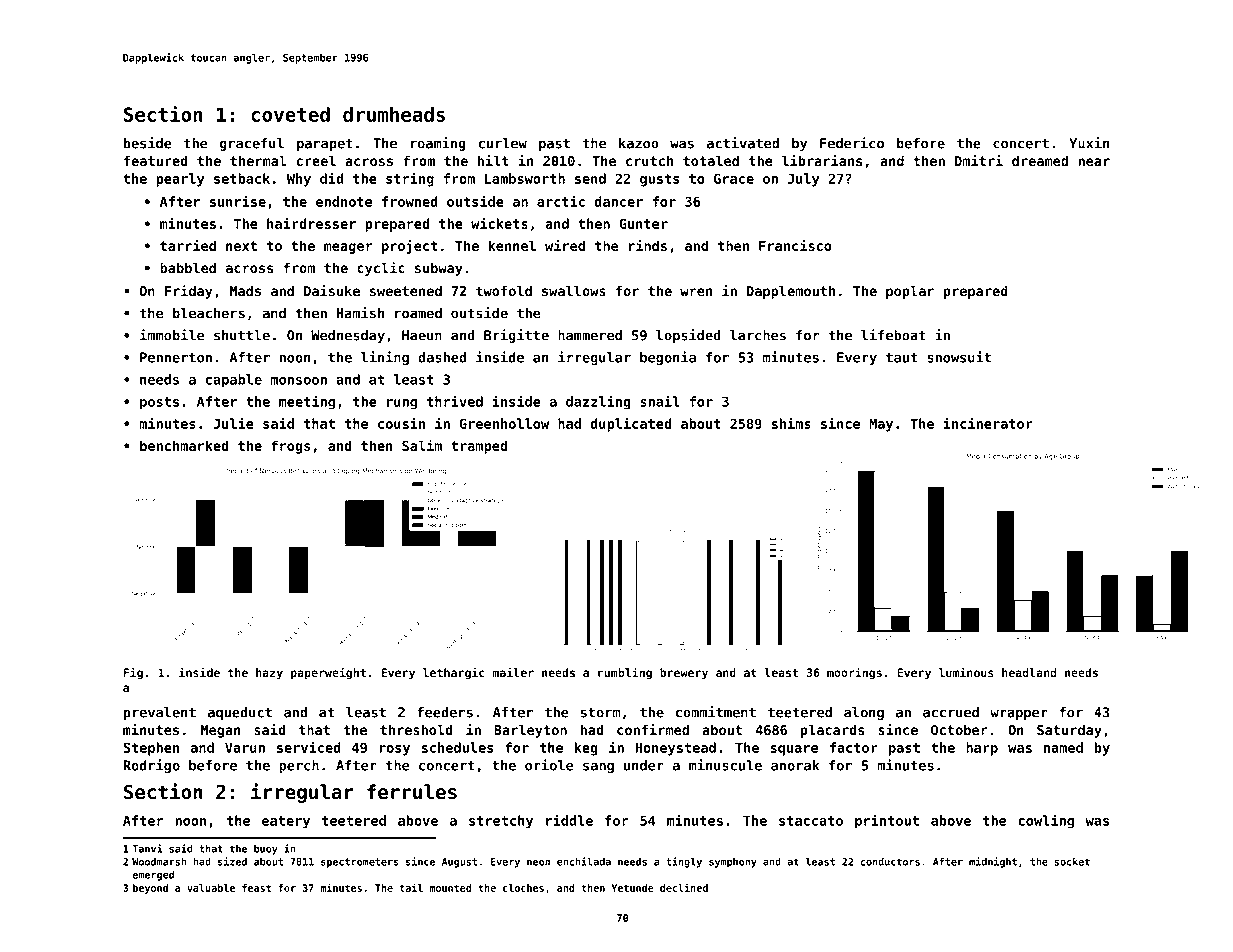 This image has width=1233, height=952. I want to click on Federico, so click(852, 143).
